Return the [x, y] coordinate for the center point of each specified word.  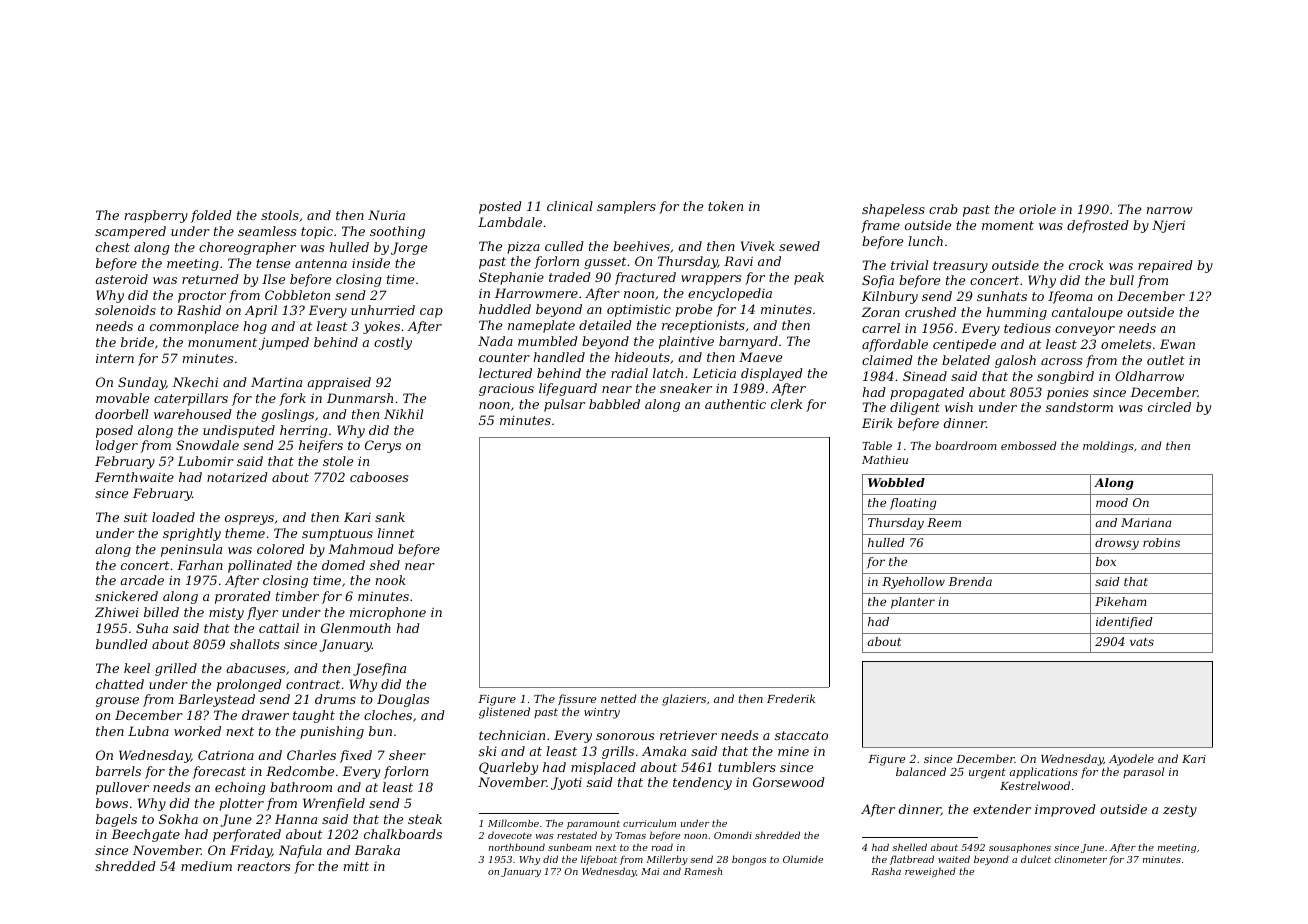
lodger [117, 446]
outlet [1166, 360]
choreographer [247, 248]
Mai [650, 871]
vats [1142, 642]
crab [943, 209]
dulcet [1036, 859]
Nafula [300, 851]
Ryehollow [913, 583]
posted [500, 207]
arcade [142, 580]
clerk [786, 404]
